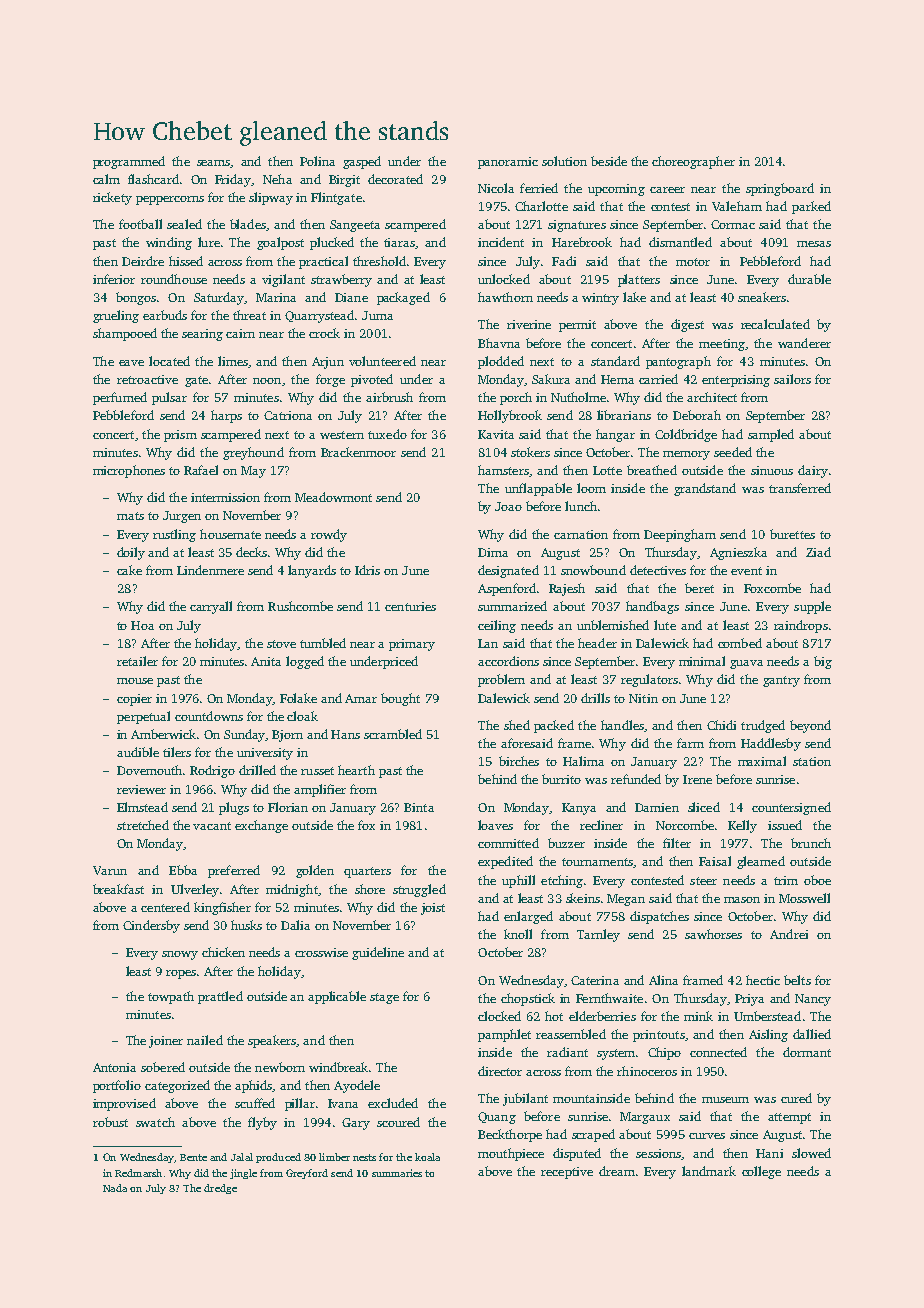  I want to click on pamphlet, so click(504, 1035).
